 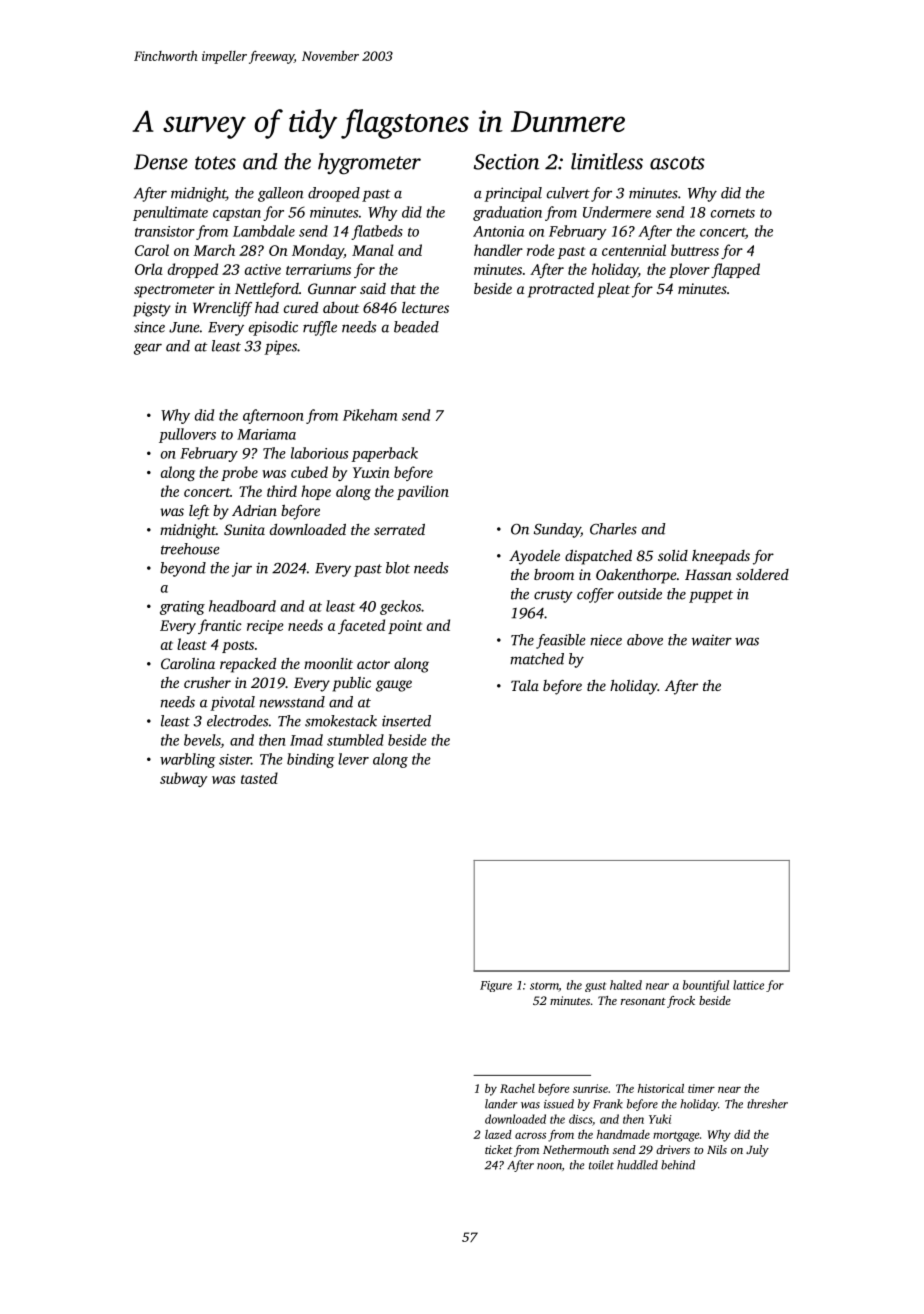 What do you see at coordinates (513, 194) in the screenshot?
I see `principal` at bounding box center [513, 194].
